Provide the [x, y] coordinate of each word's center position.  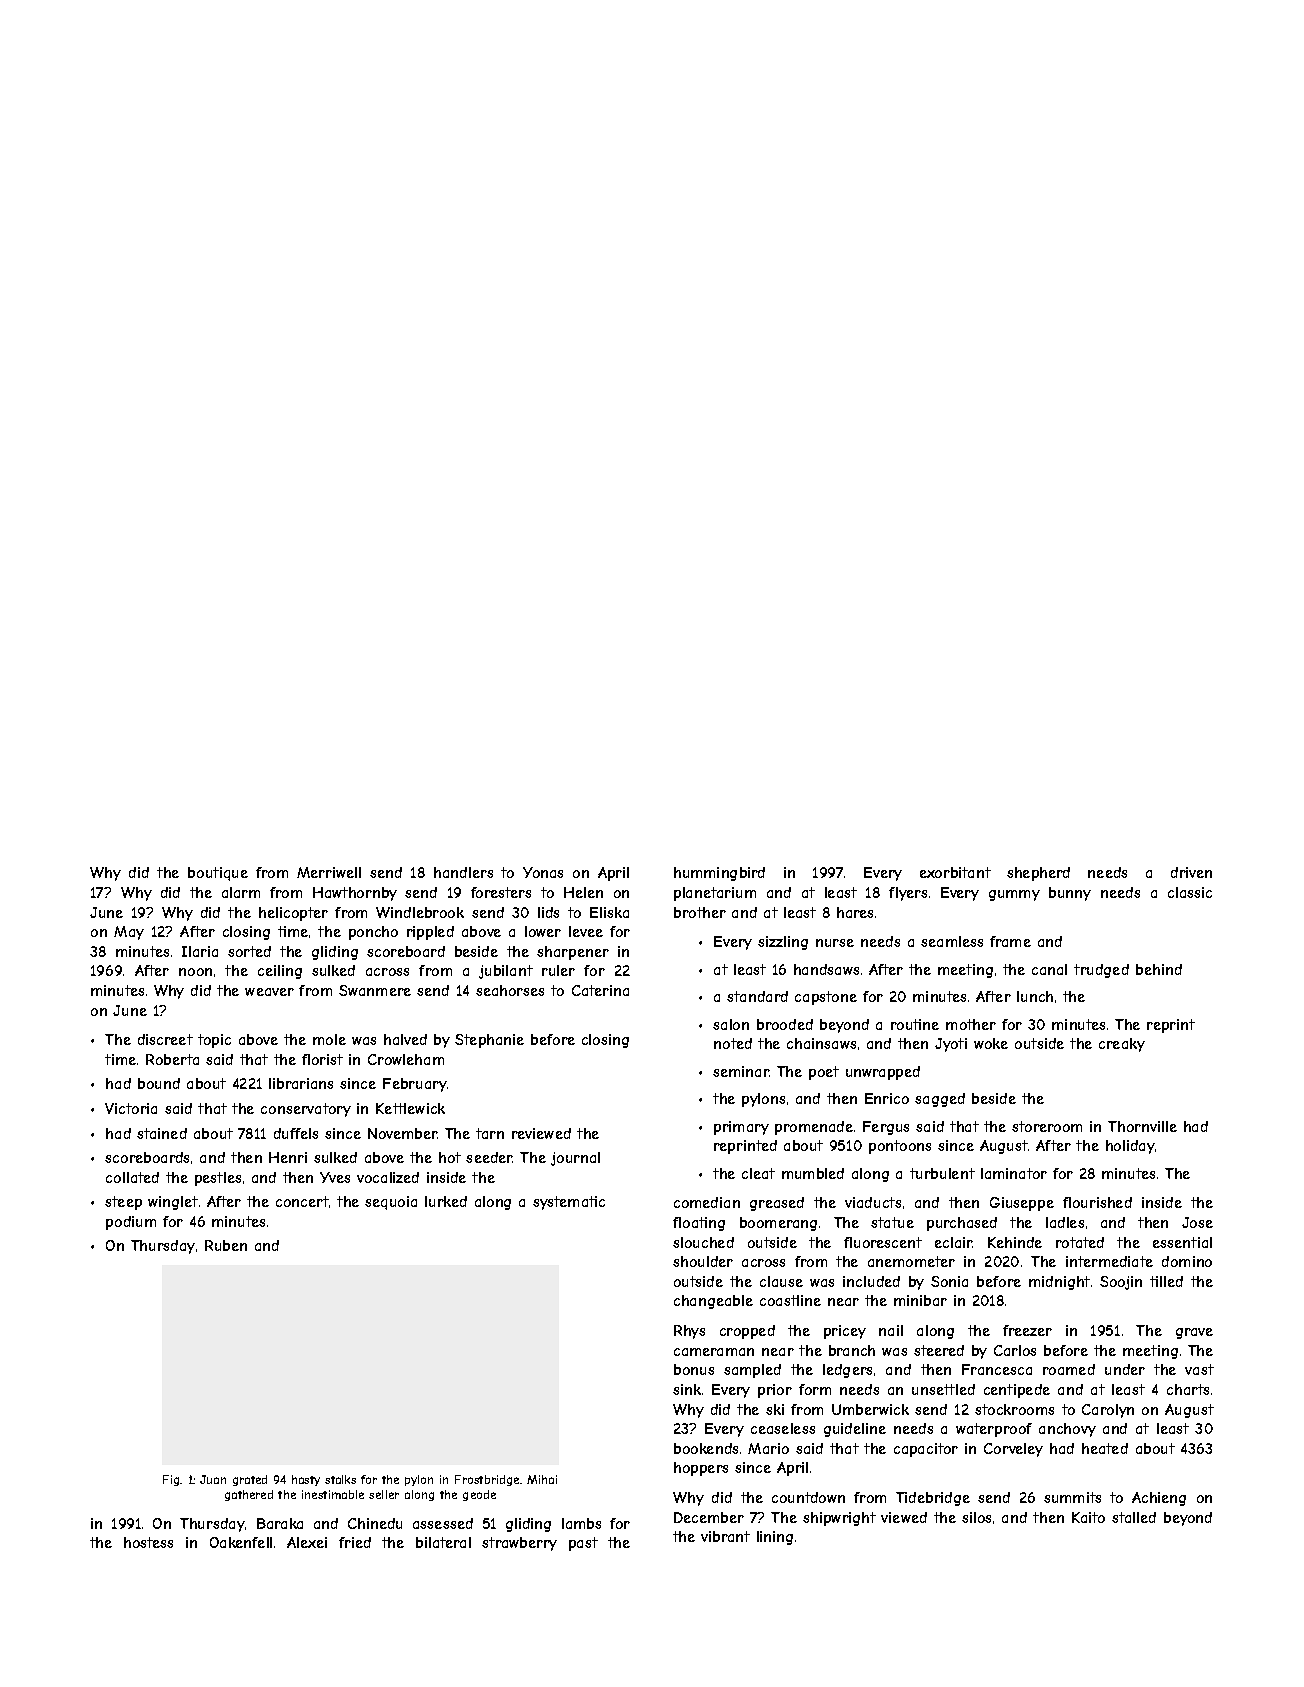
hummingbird [719, 874]
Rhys [689, 1332]
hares [855, 912]
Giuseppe [1022, 1204]
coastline [790, 1300]
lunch [1035, 996]
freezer [1027, 1330]
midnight [1059, 1283]
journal [575, 1159]
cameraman [714, 1352]
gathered [249, 1495]
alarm [241, 892]
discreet [165, 1039]
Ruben [226, 1245]
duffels [296, 1133]
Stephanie [489, 1041]
